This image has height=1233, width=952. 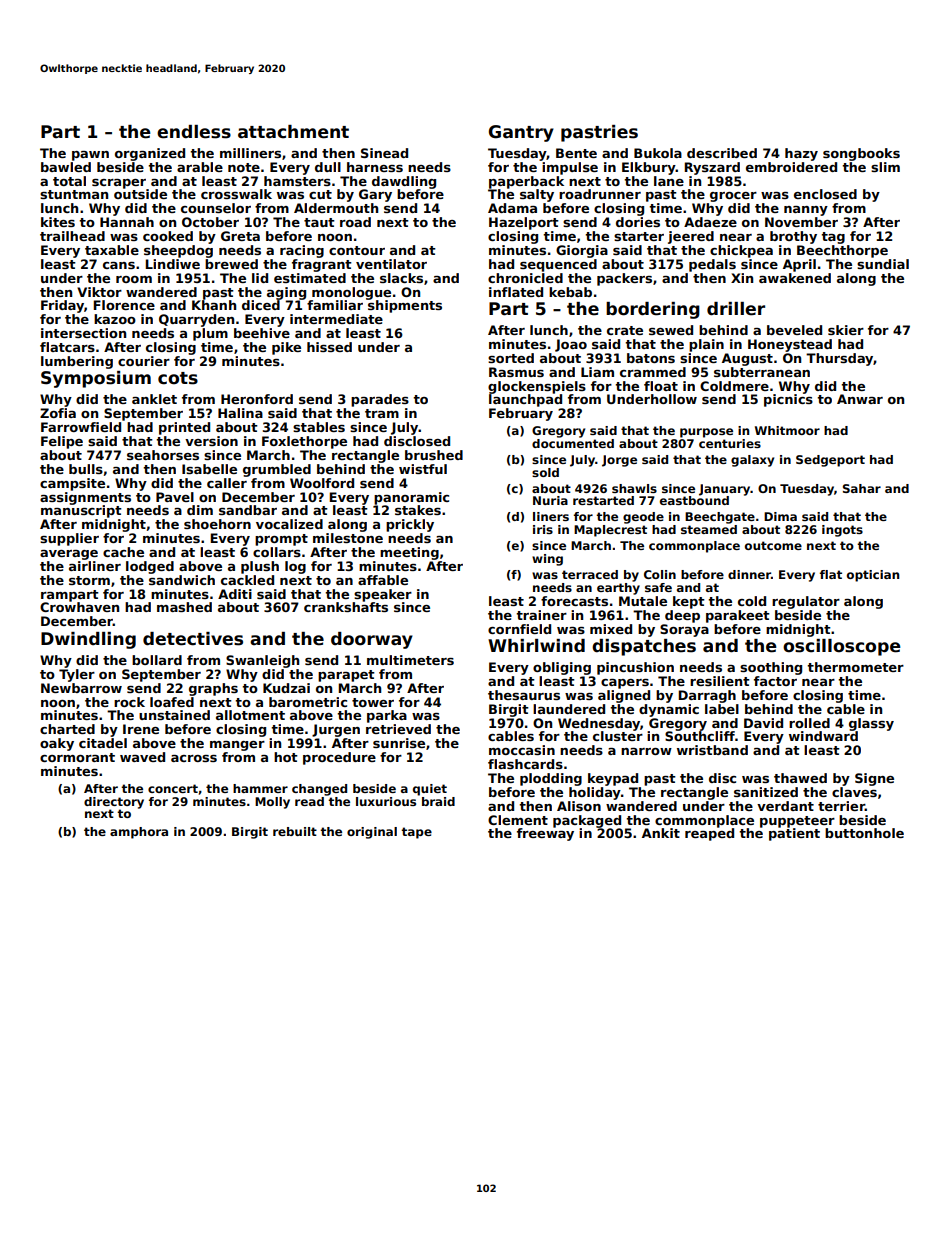 I want to click on Sedgeport, so click(x=830, y=461).
